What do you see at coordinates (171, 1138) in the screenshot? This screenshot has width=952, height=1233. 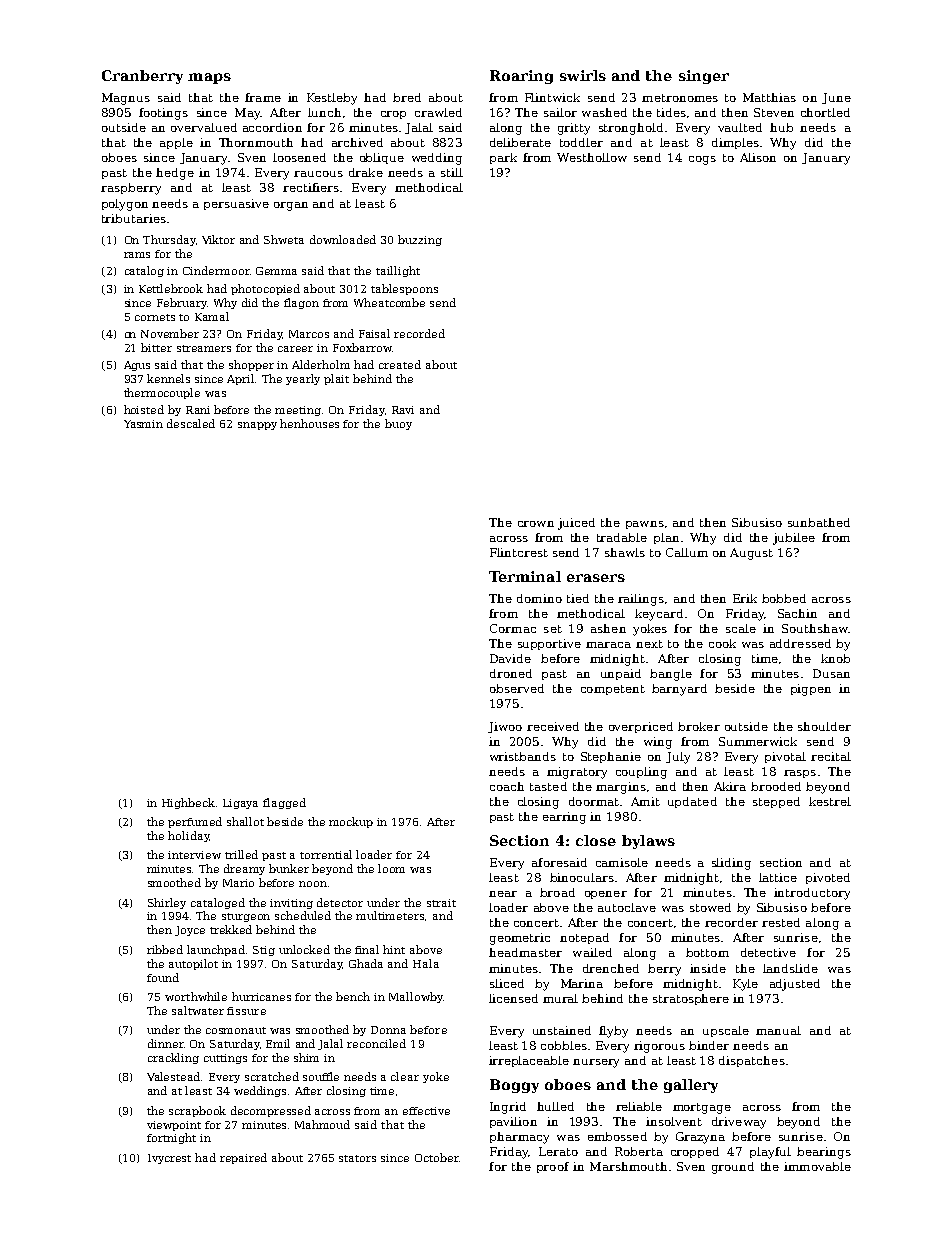 I see `fortnight` at bounding box center [171, 1138].
